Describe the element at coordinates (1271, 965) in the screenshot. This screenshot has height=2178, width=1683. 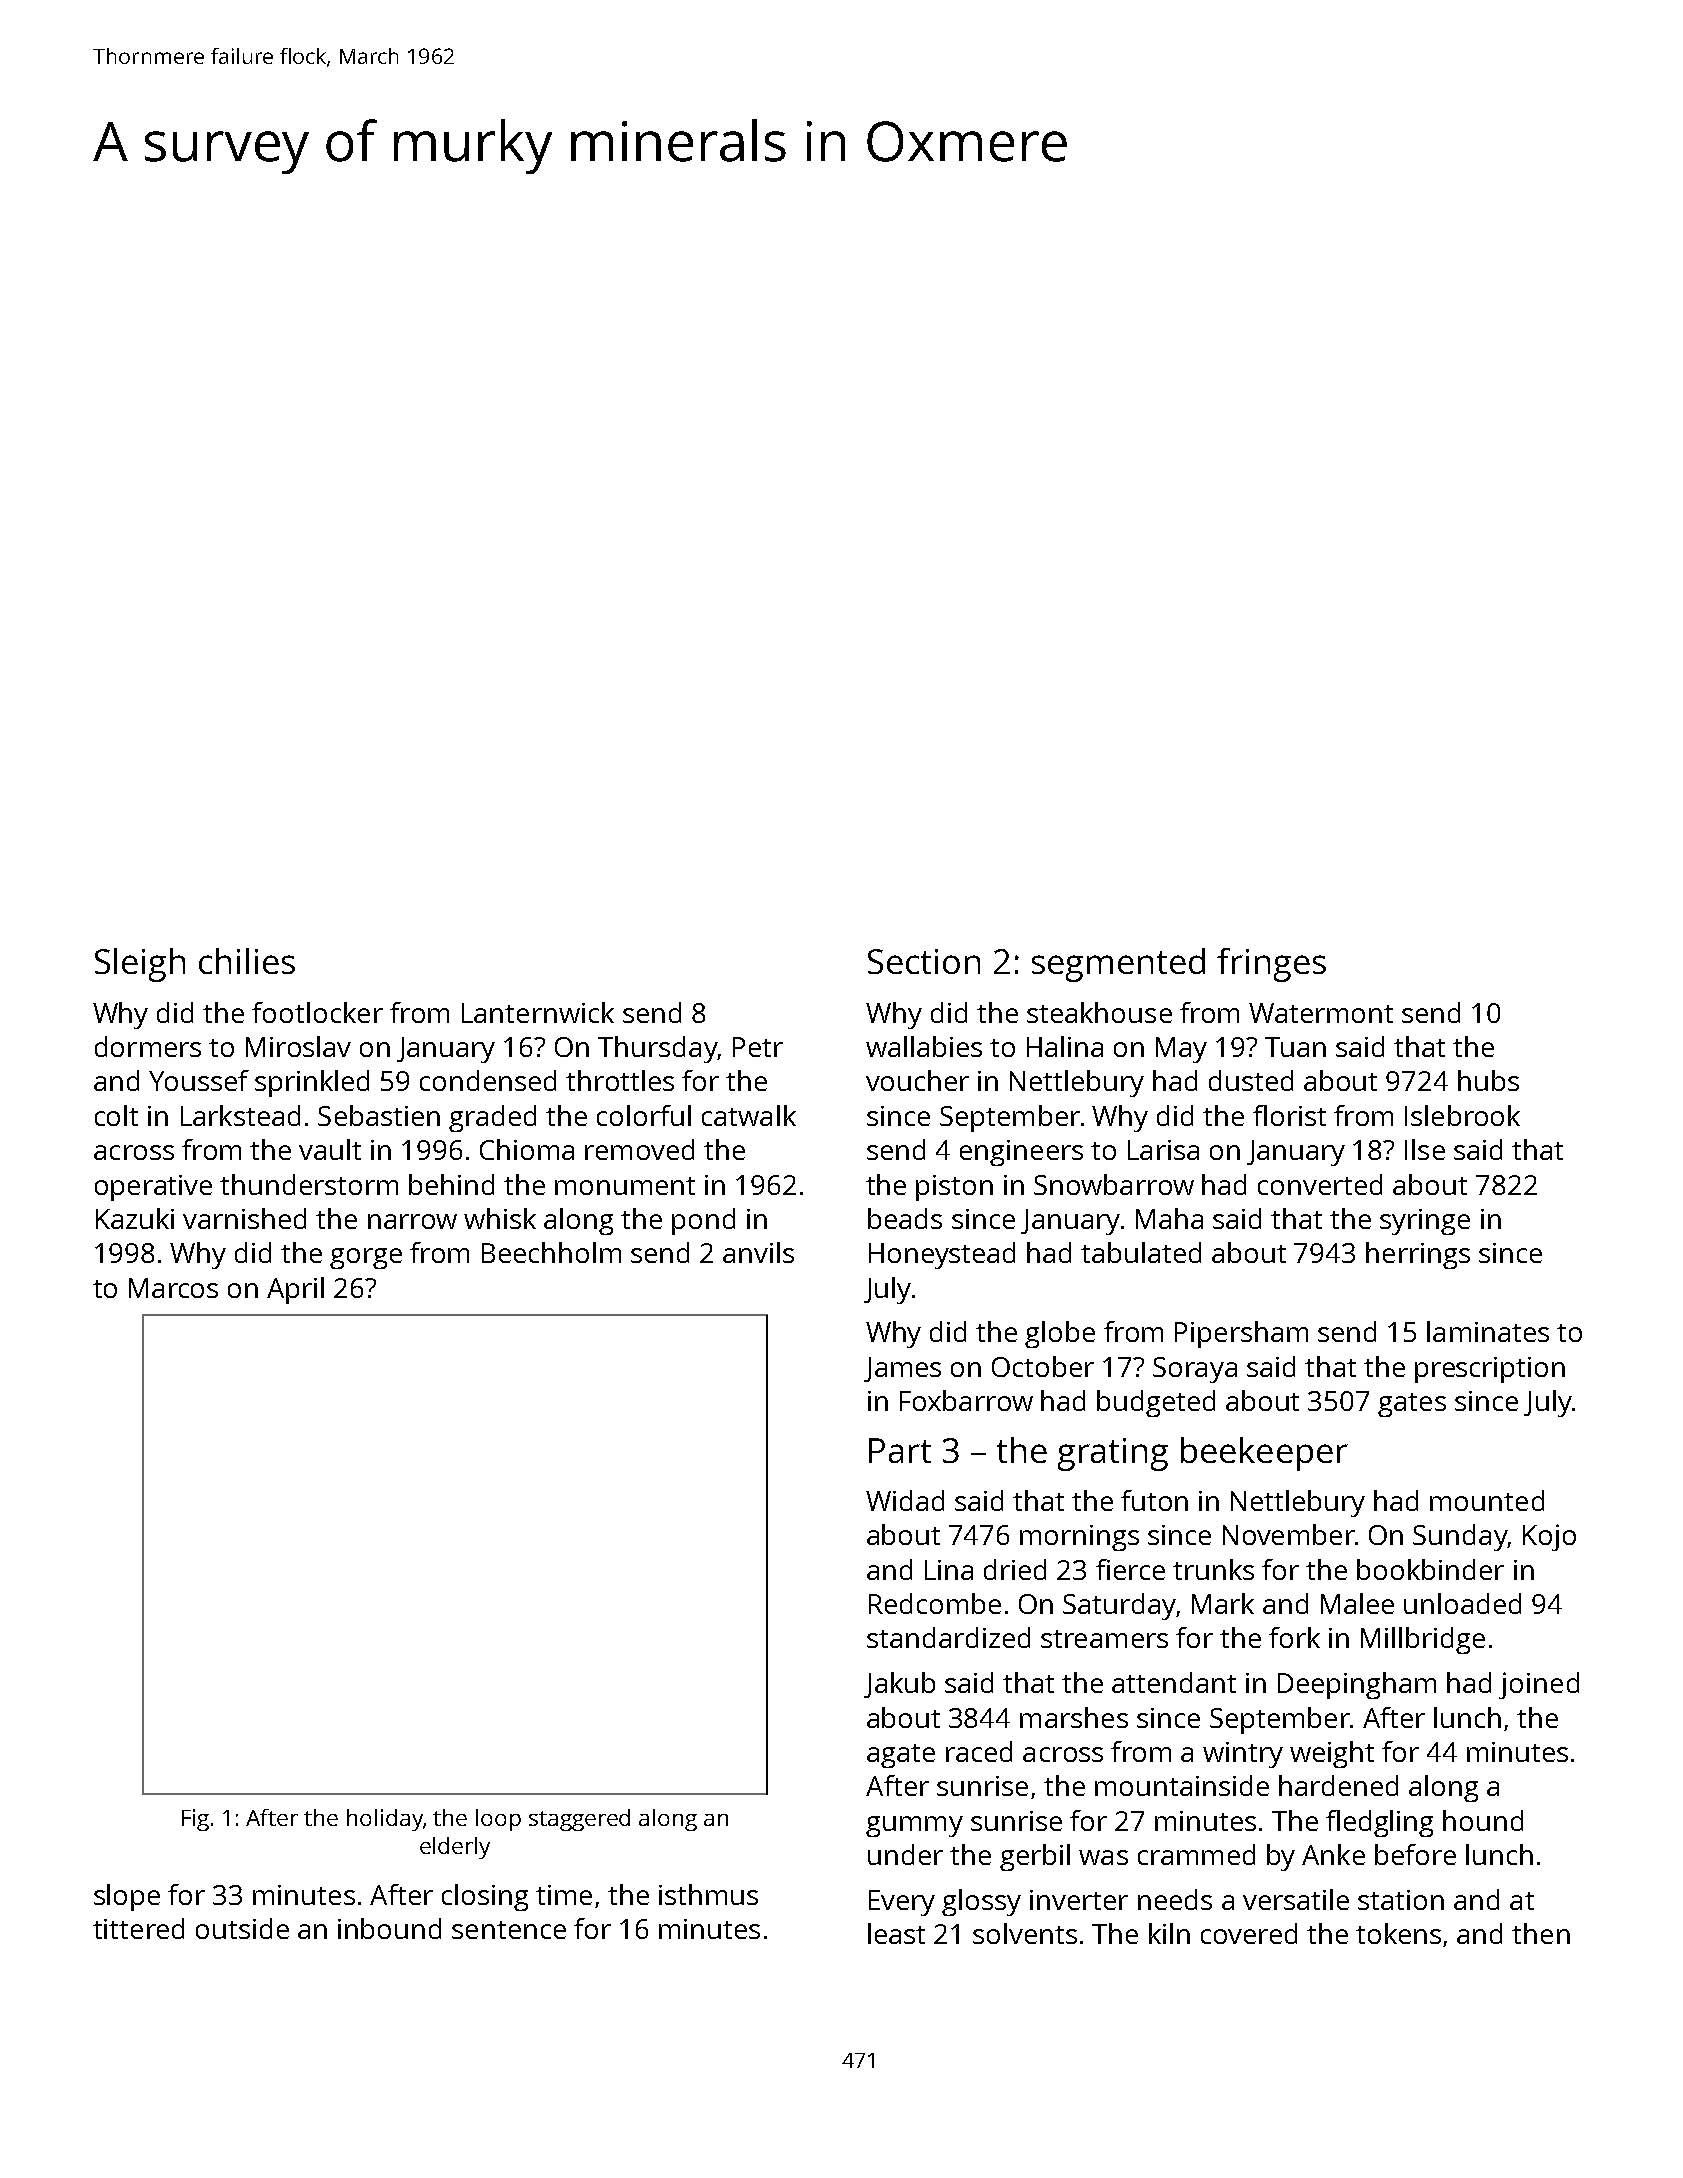
I see `fringes` at that location.
